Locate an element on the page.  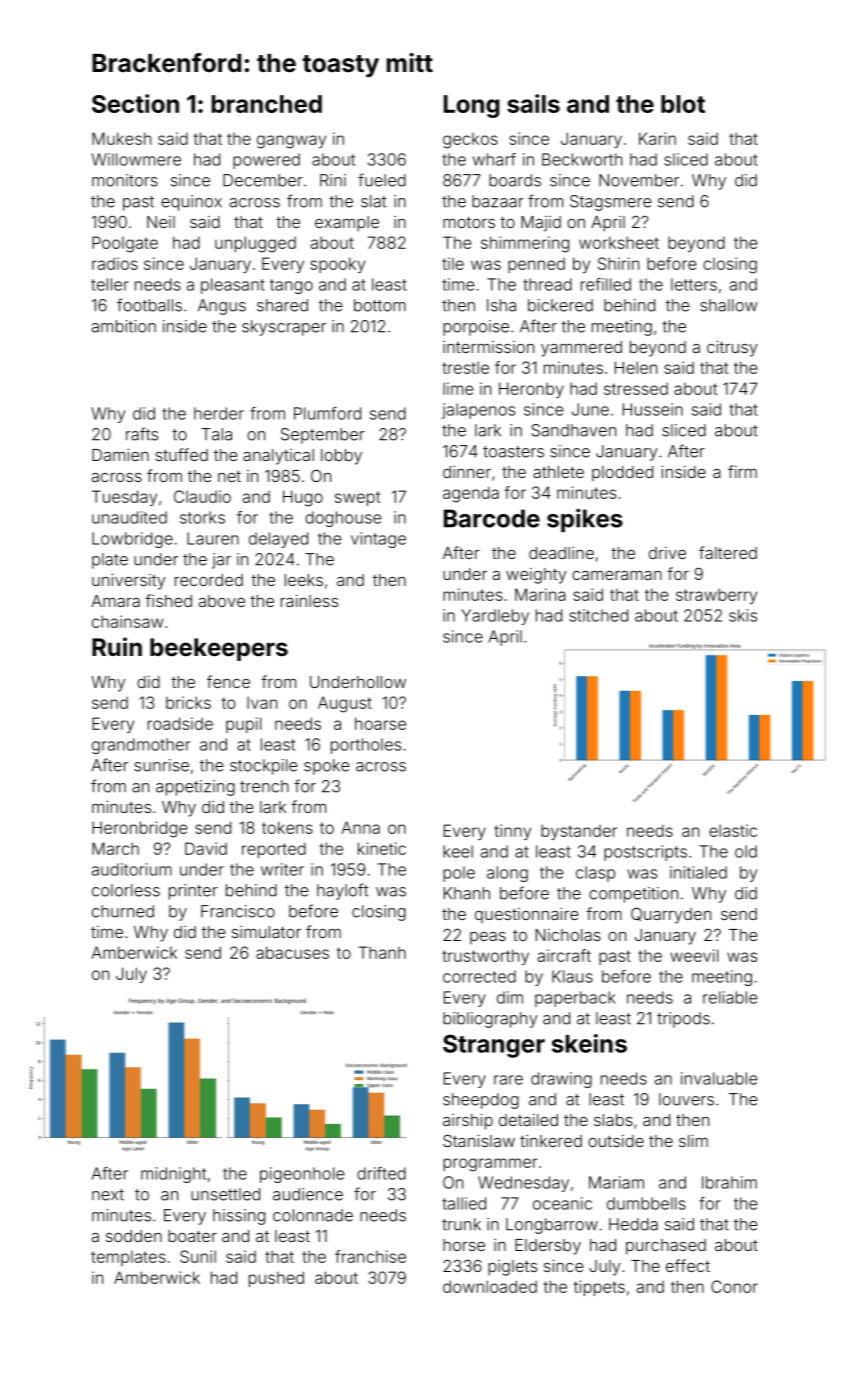
tippets is located at coordinates (599, 1288).
